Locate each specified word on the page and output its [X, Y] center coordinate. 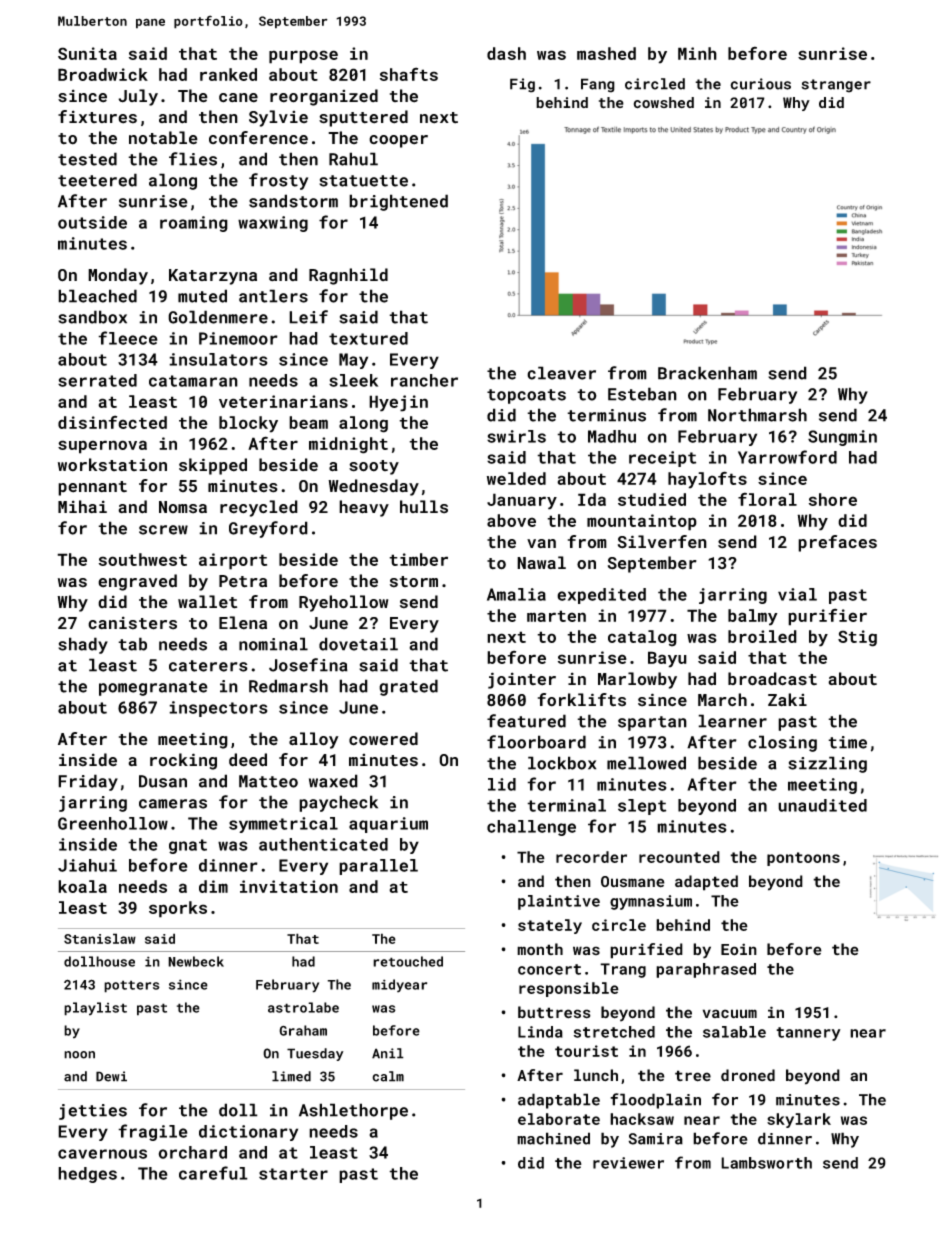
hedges [87, 1175]
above [511, 520]
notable [163, 138]
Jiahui [87, 865]
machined [553, 1138]
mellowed [646, 763]
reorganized [324, 97]
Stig [857, 638]
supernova [102, 447]
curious [760, 84]
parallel [378, 867]
